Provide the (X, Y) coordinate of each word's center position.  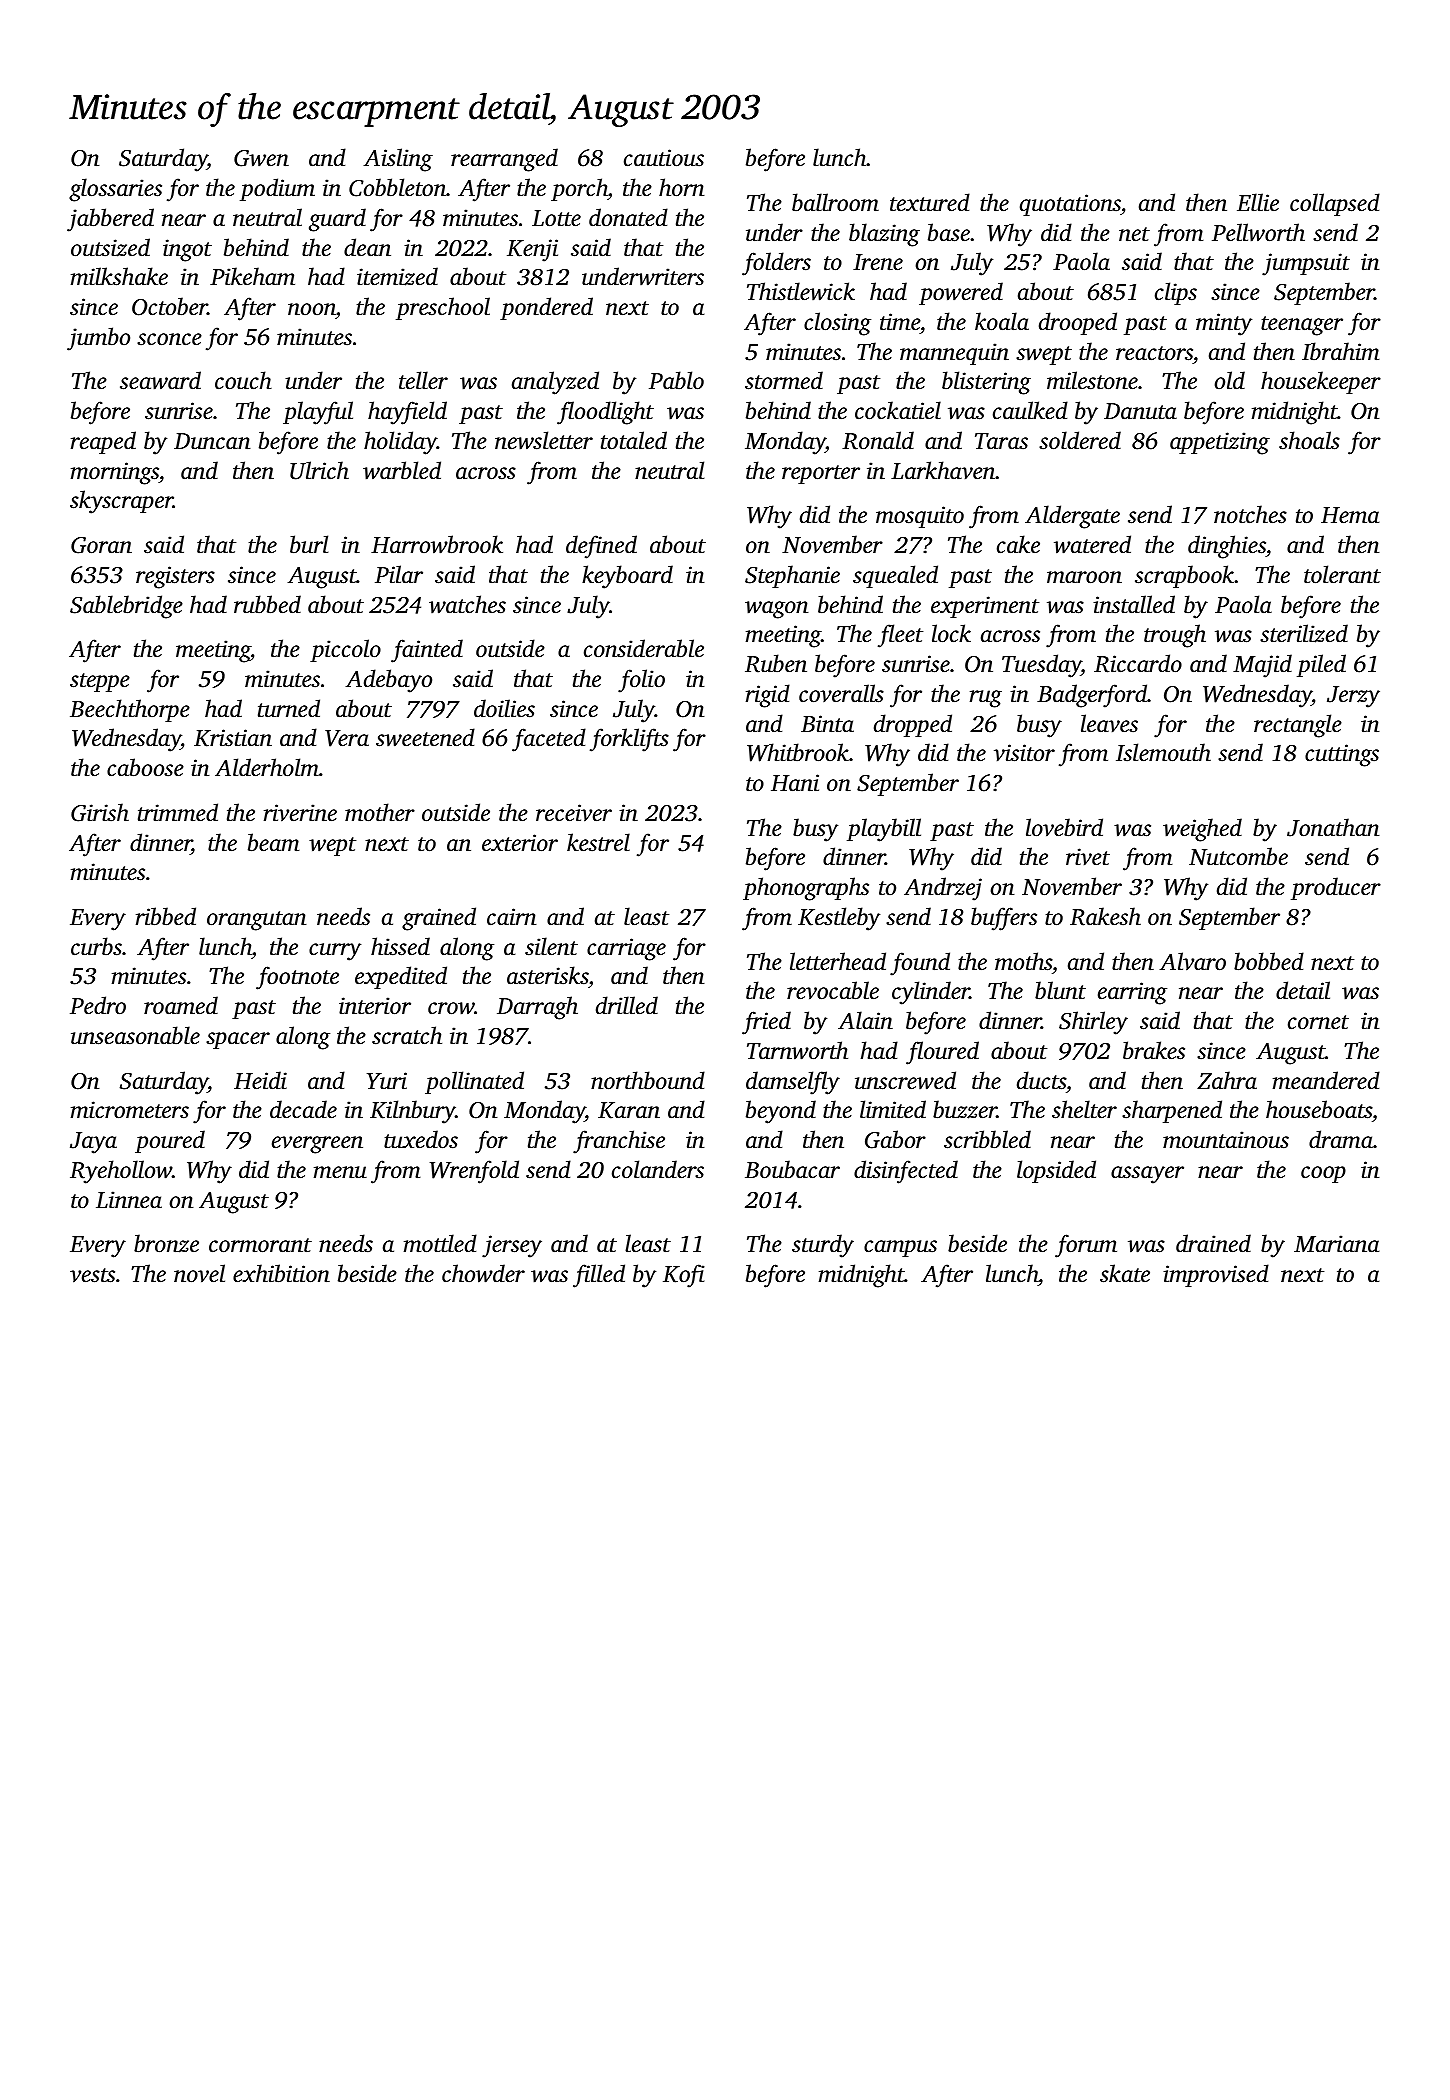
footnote (297, 978)
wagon (777, 610)
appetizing (1220, 443)
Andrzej (943, 889)
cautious (664, 158)
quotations (1070, 205)
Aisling (398, 160)
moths (1023, 961)
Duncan (212, 441)
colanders (658, 1169)
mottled (440, 1243)
